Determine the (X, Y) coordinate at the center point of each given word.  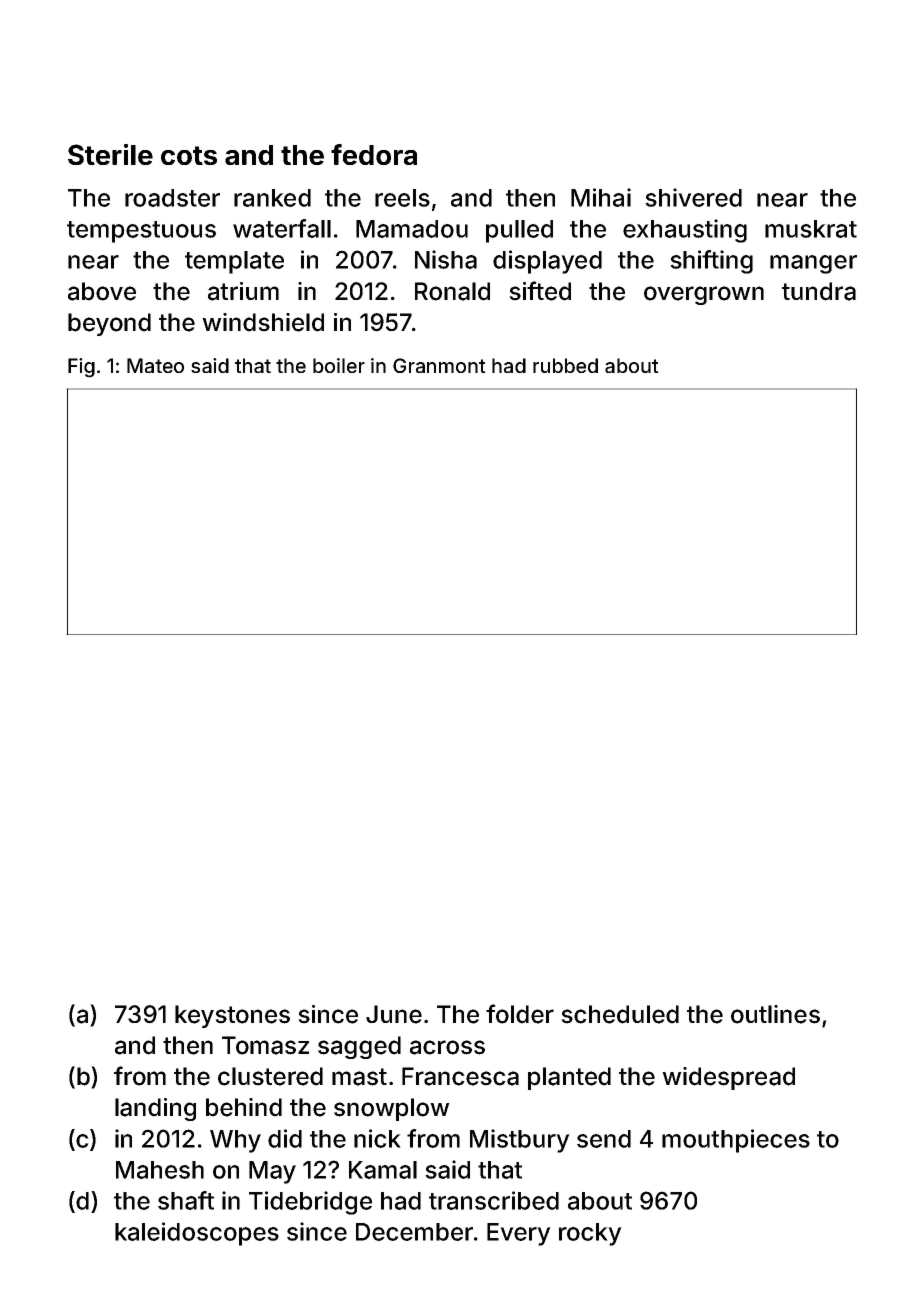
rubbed (565, 365)
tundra (819, 291)
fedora (374, 154)
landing (155, 1109)
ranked (272, 198)
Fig (81, 368)
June (394, 1014)
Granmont (439, 365)
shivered (693, 197)
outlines (775, 1014)
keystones (232, 1016)
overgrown (704, 295)
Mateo (155, 365)
